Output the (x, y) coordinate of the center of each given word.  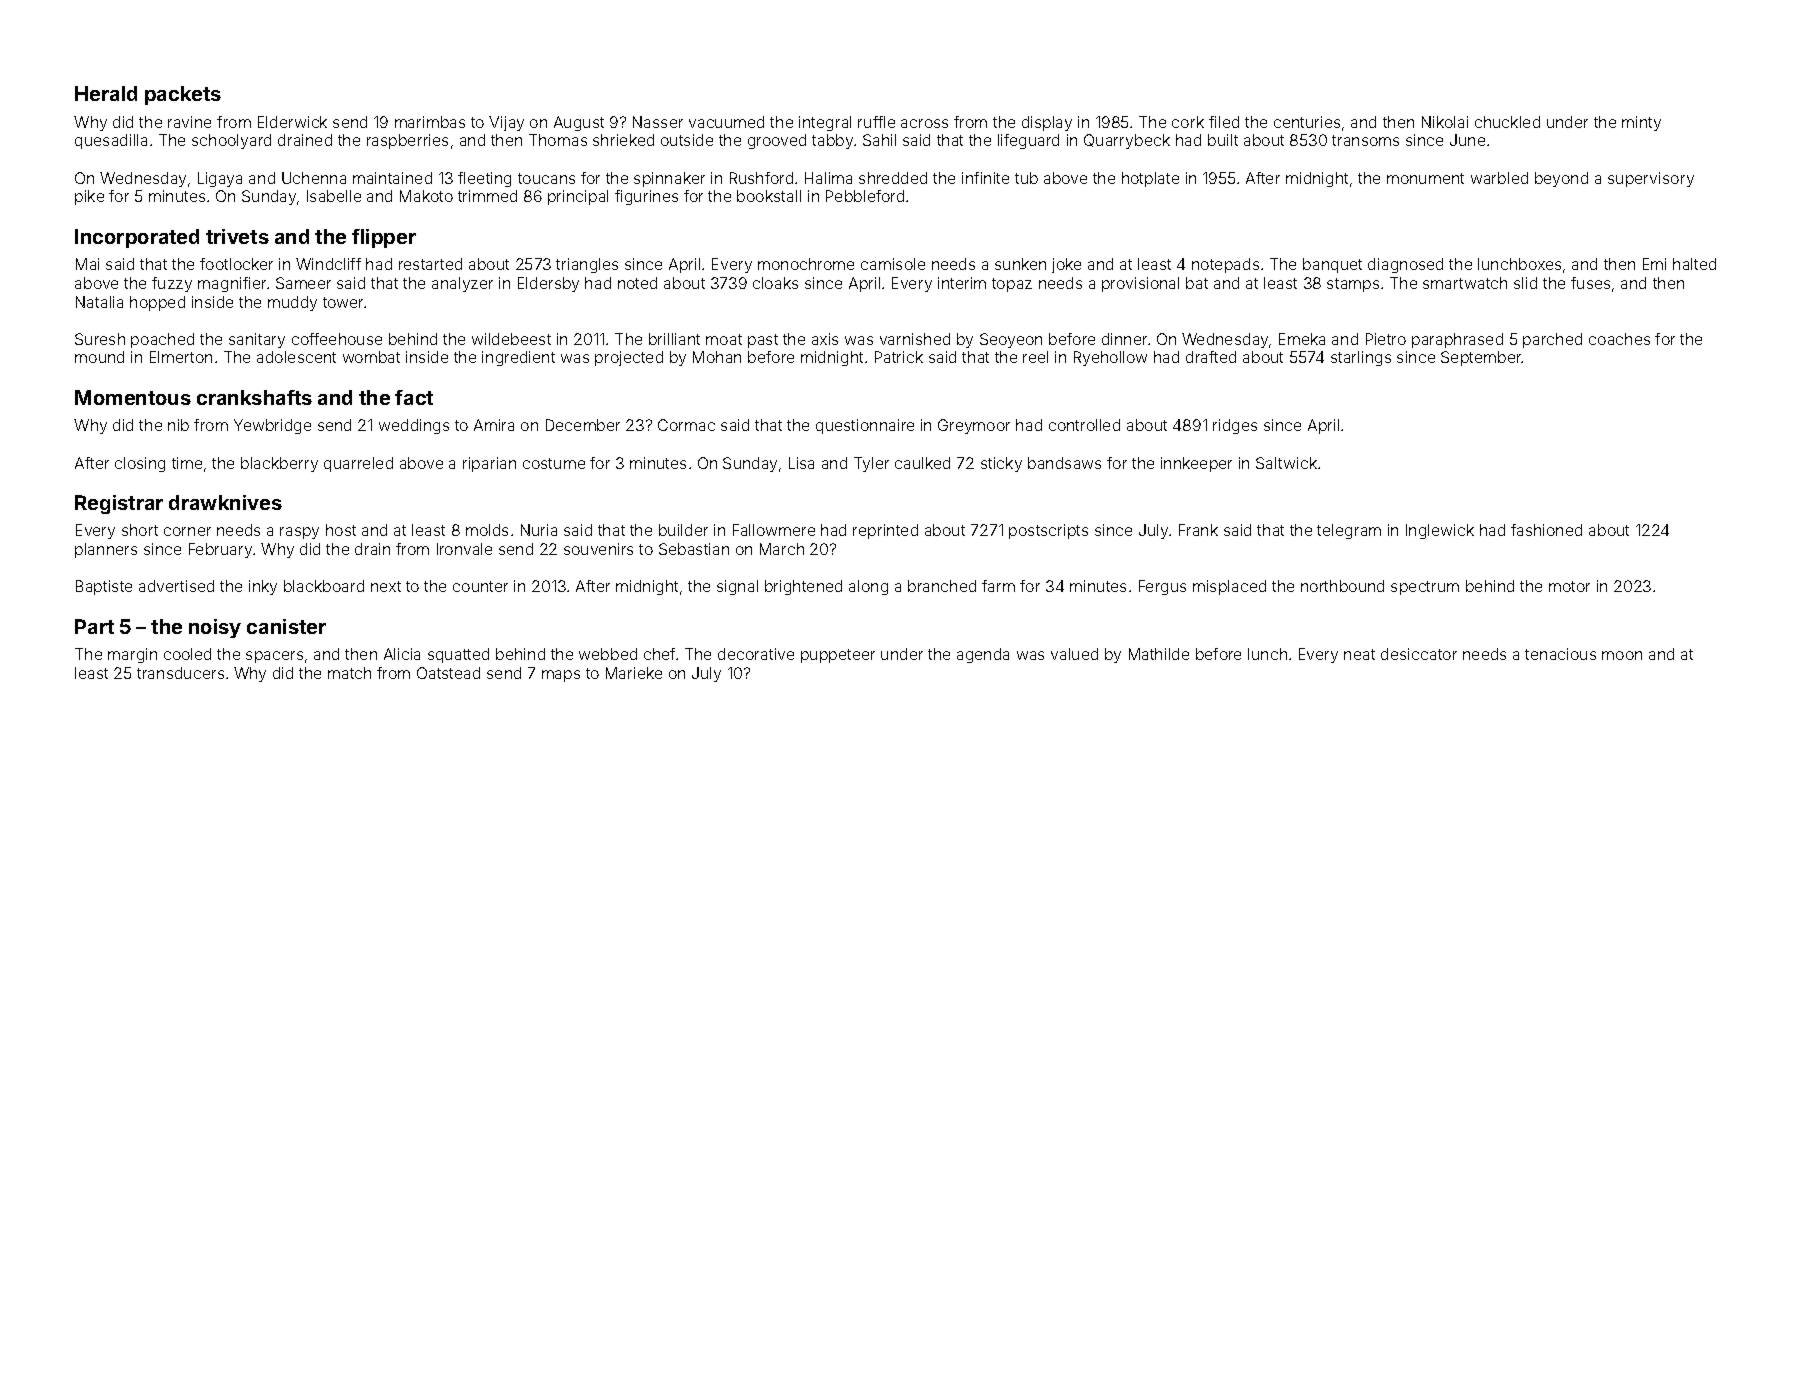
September (1481, 358)
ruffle (876, 122)
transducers (180, 673)
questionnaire (865, 426)
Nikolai (1445, 122)
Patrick (899, 357)
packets (183, 95)
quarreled (358, 464)
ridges (1235, 426)
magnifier (232, 284)
